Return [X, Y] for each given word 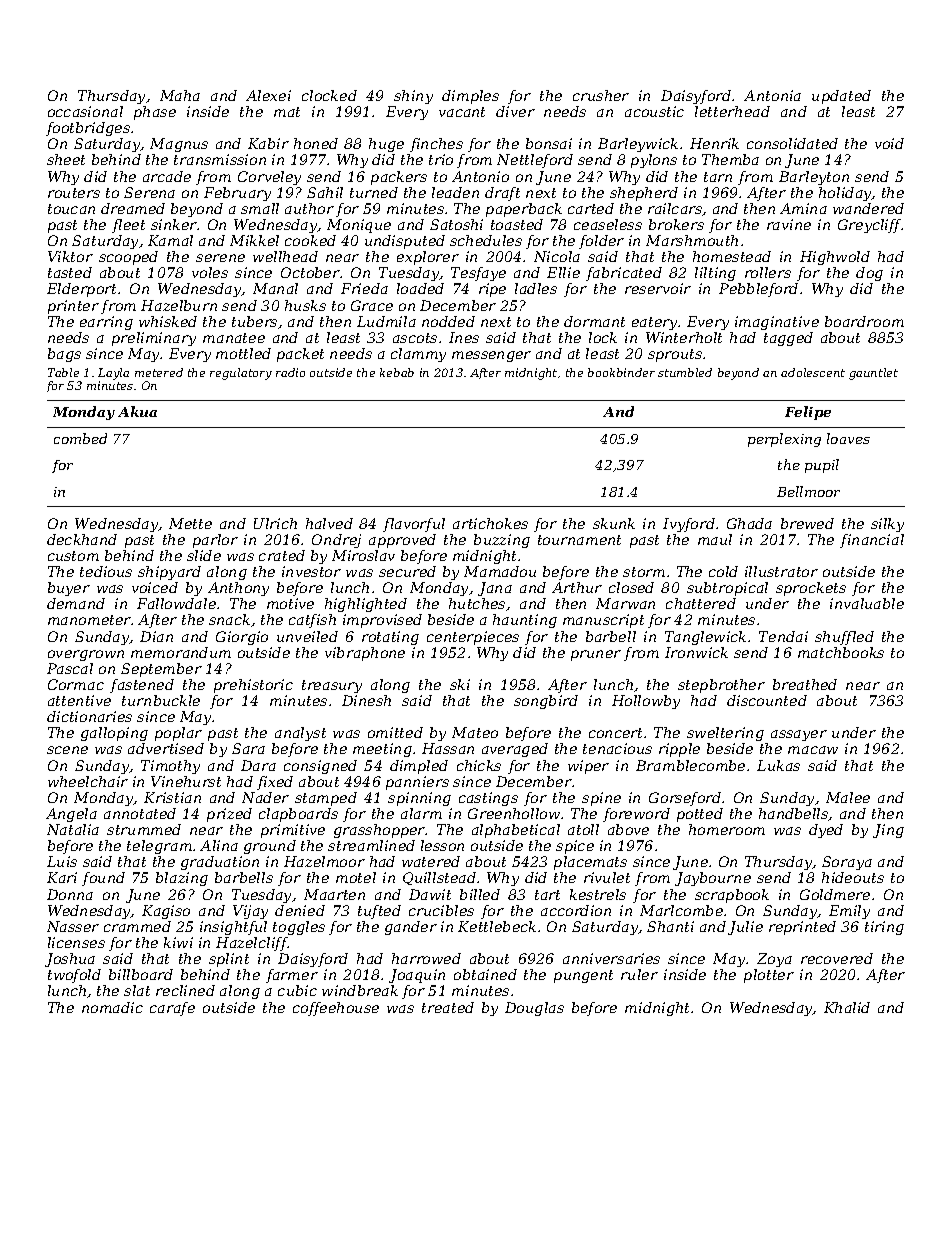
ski [460, 684]
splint [229, 960]
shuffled [844, 638]
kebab [397, 372]
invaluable [867, 603]
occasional [85, 111]
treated [448, 1007]
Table [63, 372]
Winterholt [684, 337]
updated [841, 97]
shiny [413, 97]
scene [67, 750]
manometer [90, 620]
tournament [579, 540]
